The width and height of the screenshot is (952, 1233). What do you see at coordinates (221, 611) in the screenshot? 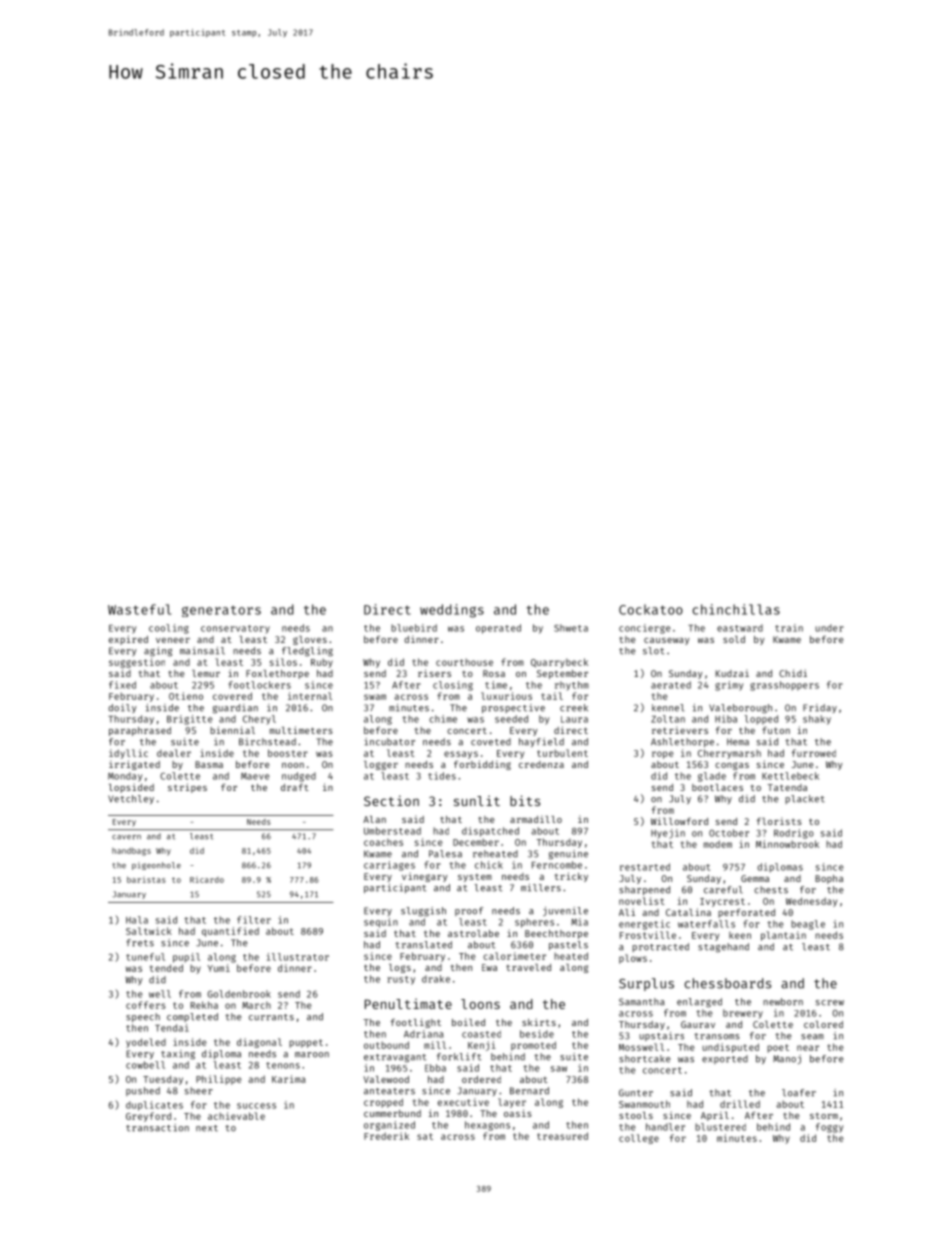
I see `generators` at bounding box center [221, 611].
